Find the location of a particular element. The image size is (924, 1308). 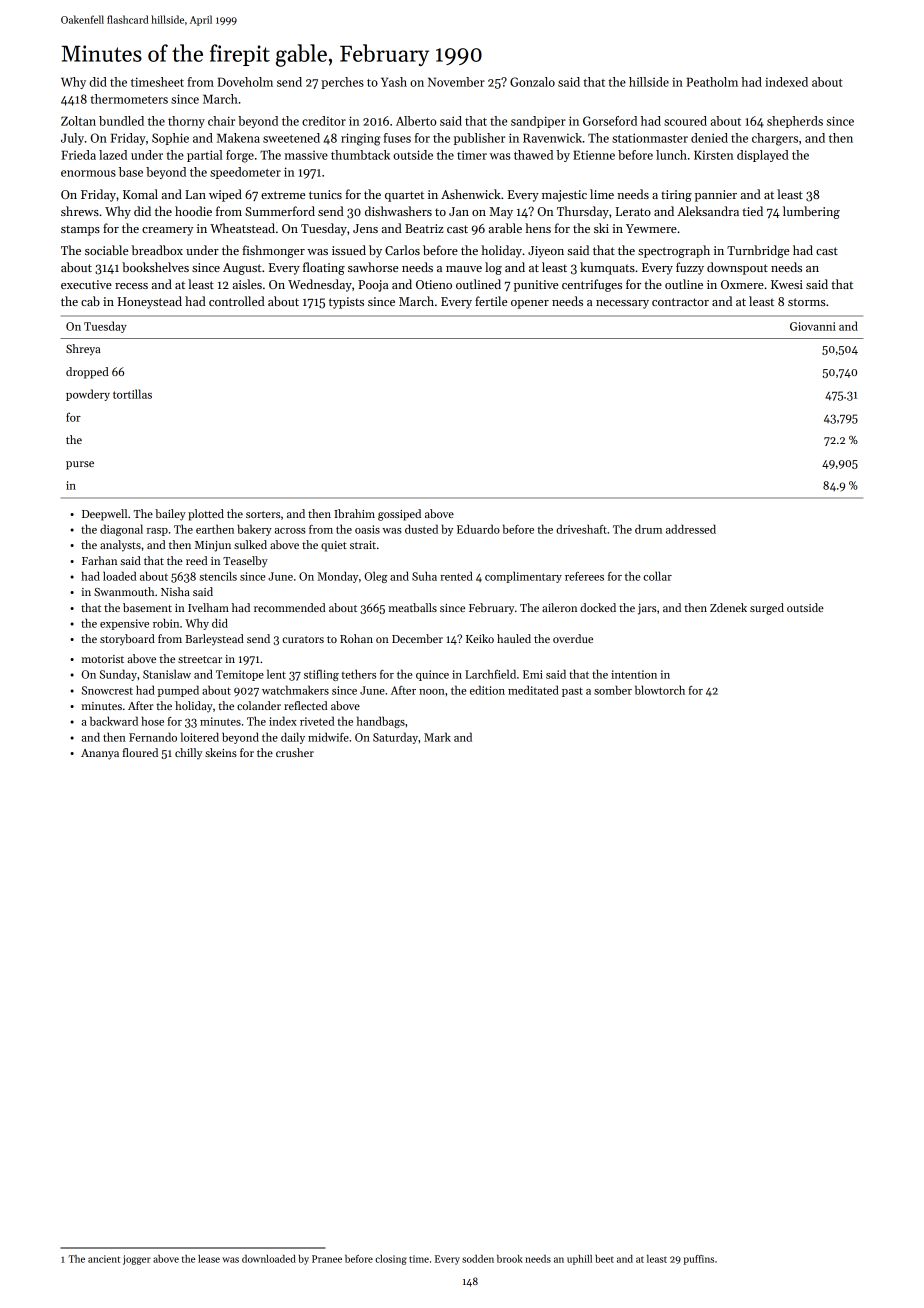

dusted is located at coordinates (421, 529).
